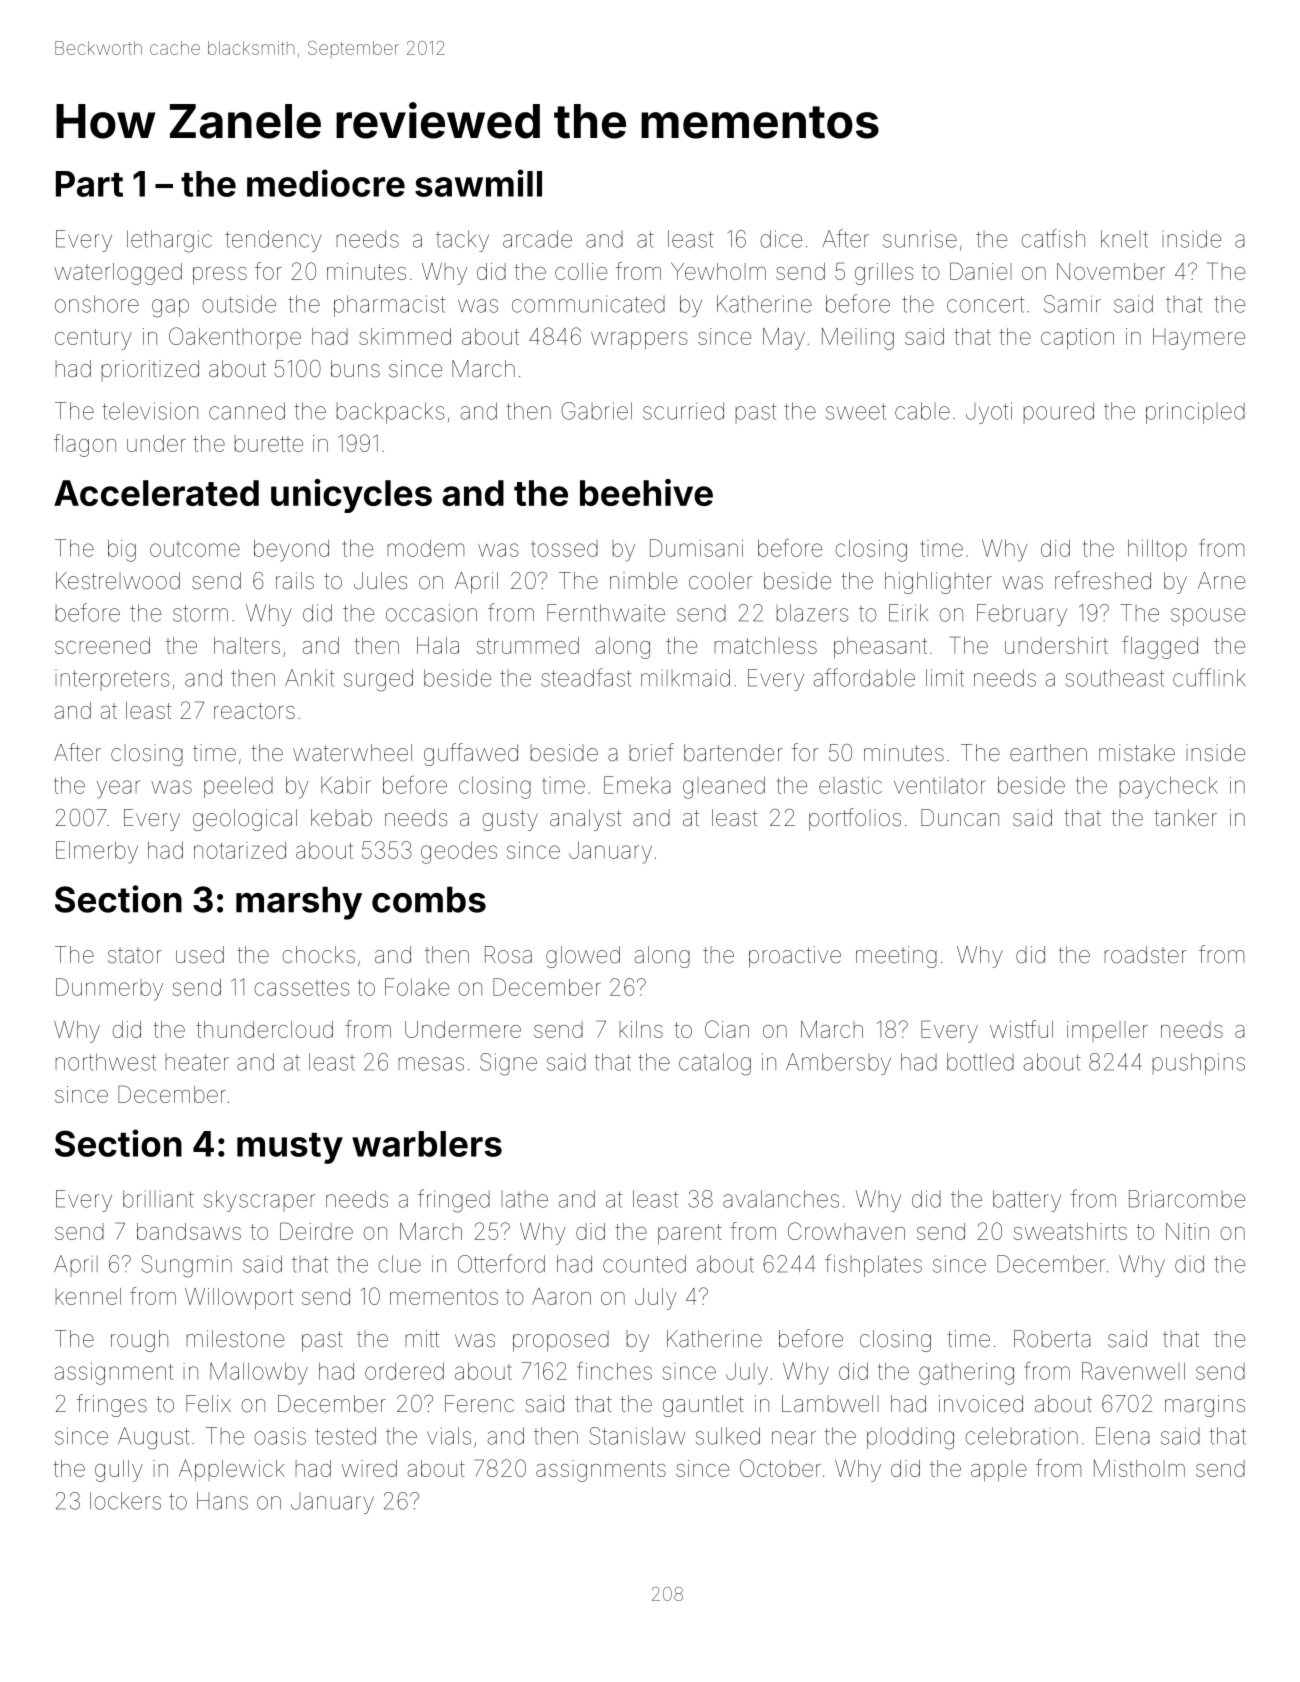  Describe the element at coordinates (1209, 677) in the page. I see `cufflink` at that location.
